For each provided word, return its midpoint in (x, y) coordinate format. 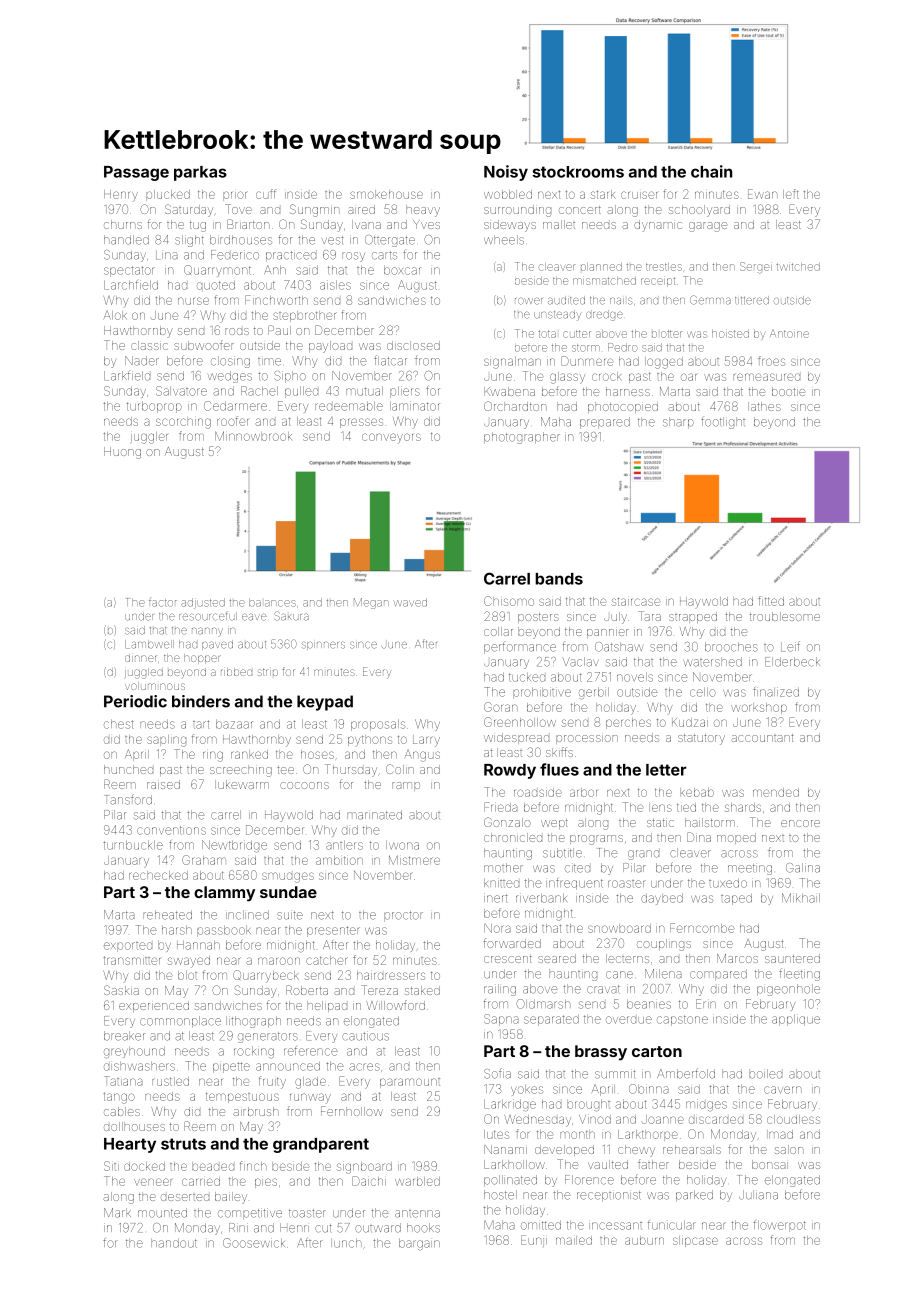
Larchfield (131, 285)
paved (217, 645)
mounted (162, 1213)
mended (776, 792)
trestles (664, 267)
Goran (501, 707)
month (577, 1134)
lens (660, 807)
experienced (154, 1006)
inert (495, 898)
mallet (559, 224)
